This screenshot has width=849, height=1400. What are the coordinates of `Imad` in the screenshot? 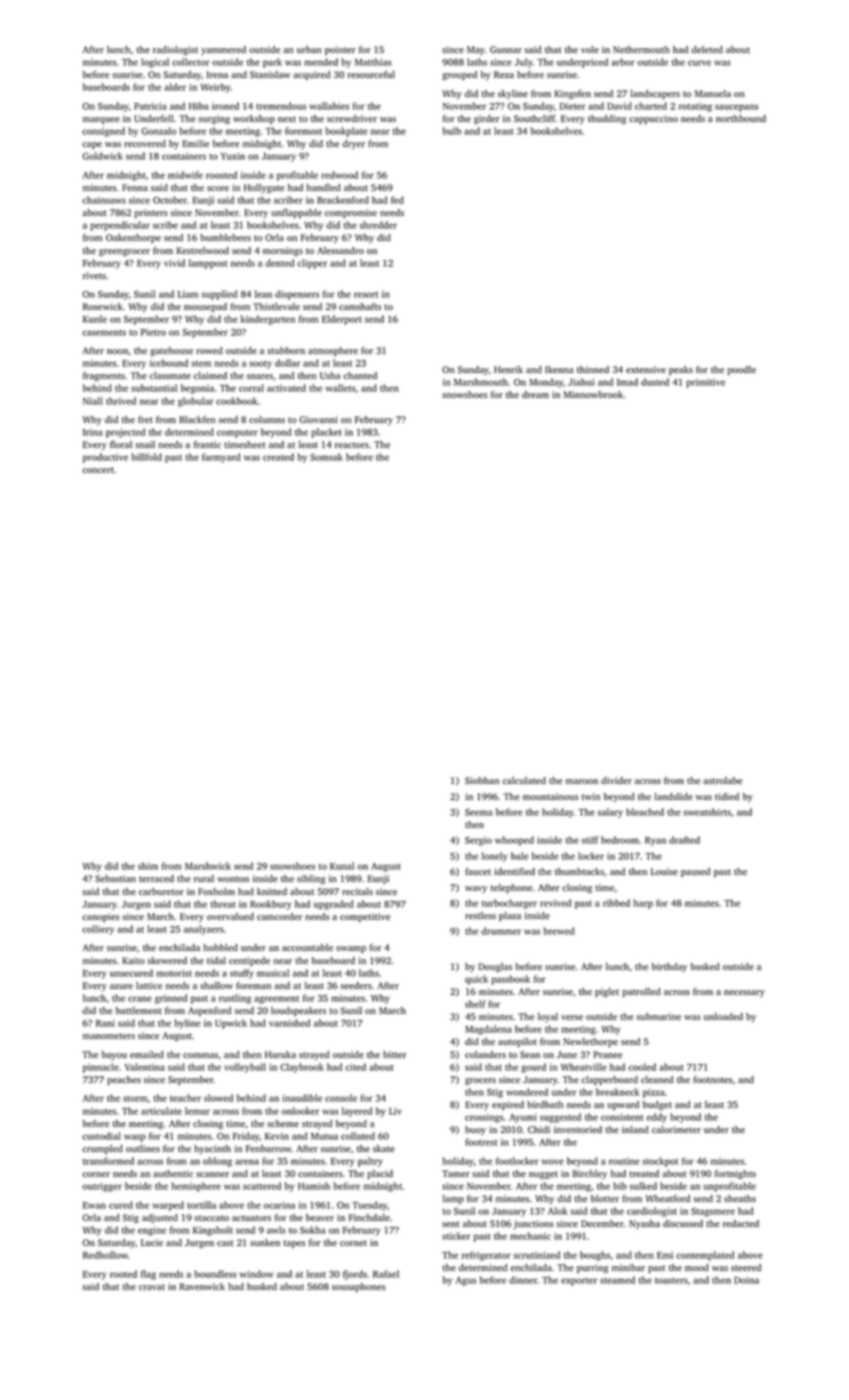 It's located at (627, 382).
